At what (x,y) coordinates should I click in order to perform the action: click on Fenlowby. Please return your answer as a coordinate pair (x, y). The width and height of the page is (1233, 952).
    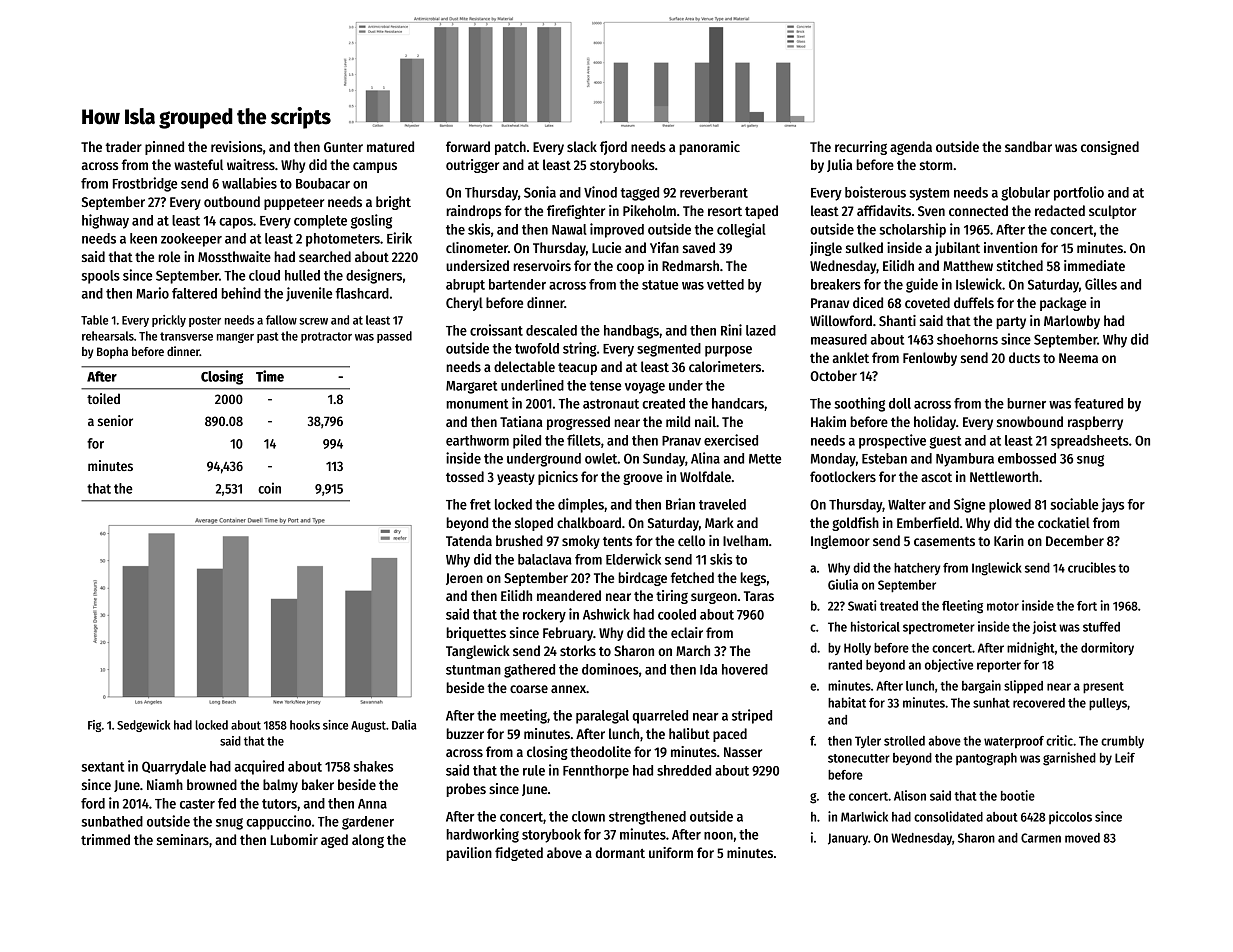
    Looking at the image, I should click on (930, 359).
